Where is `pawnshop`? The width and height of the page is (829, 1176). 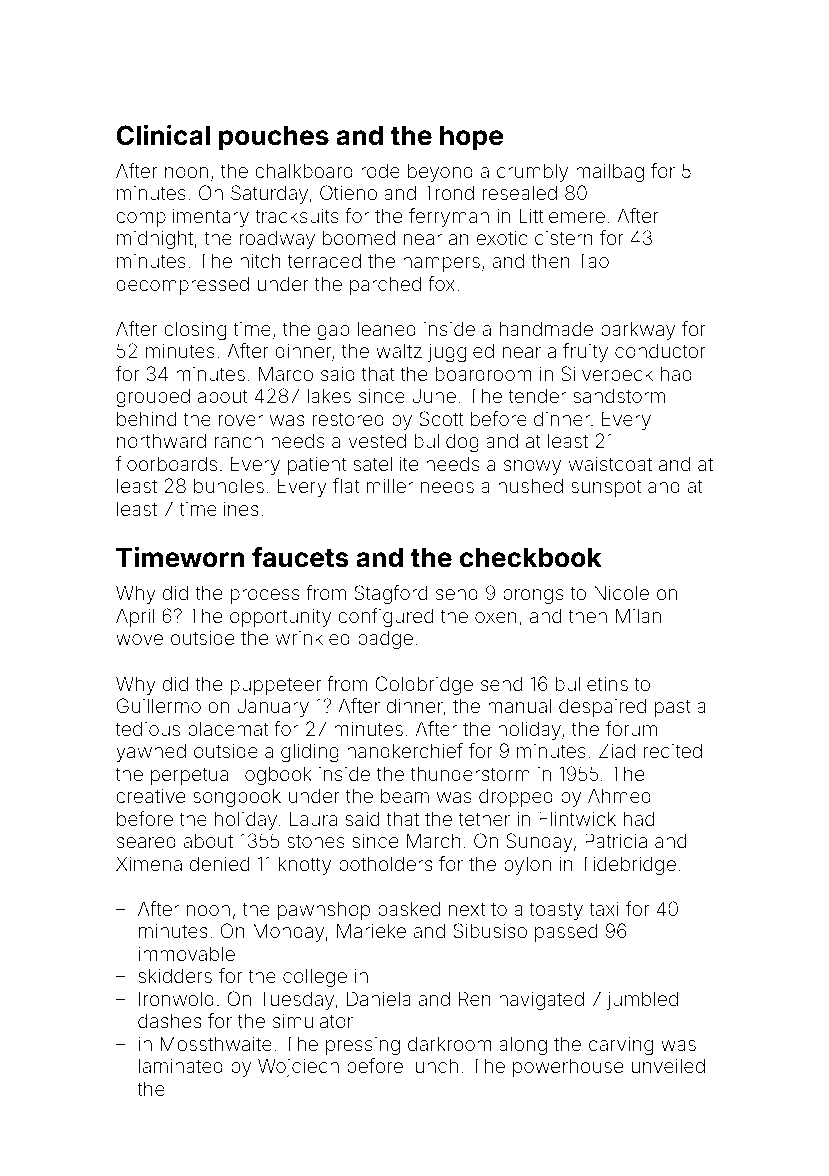 pawnshop is located at coordinates (324, 910).
